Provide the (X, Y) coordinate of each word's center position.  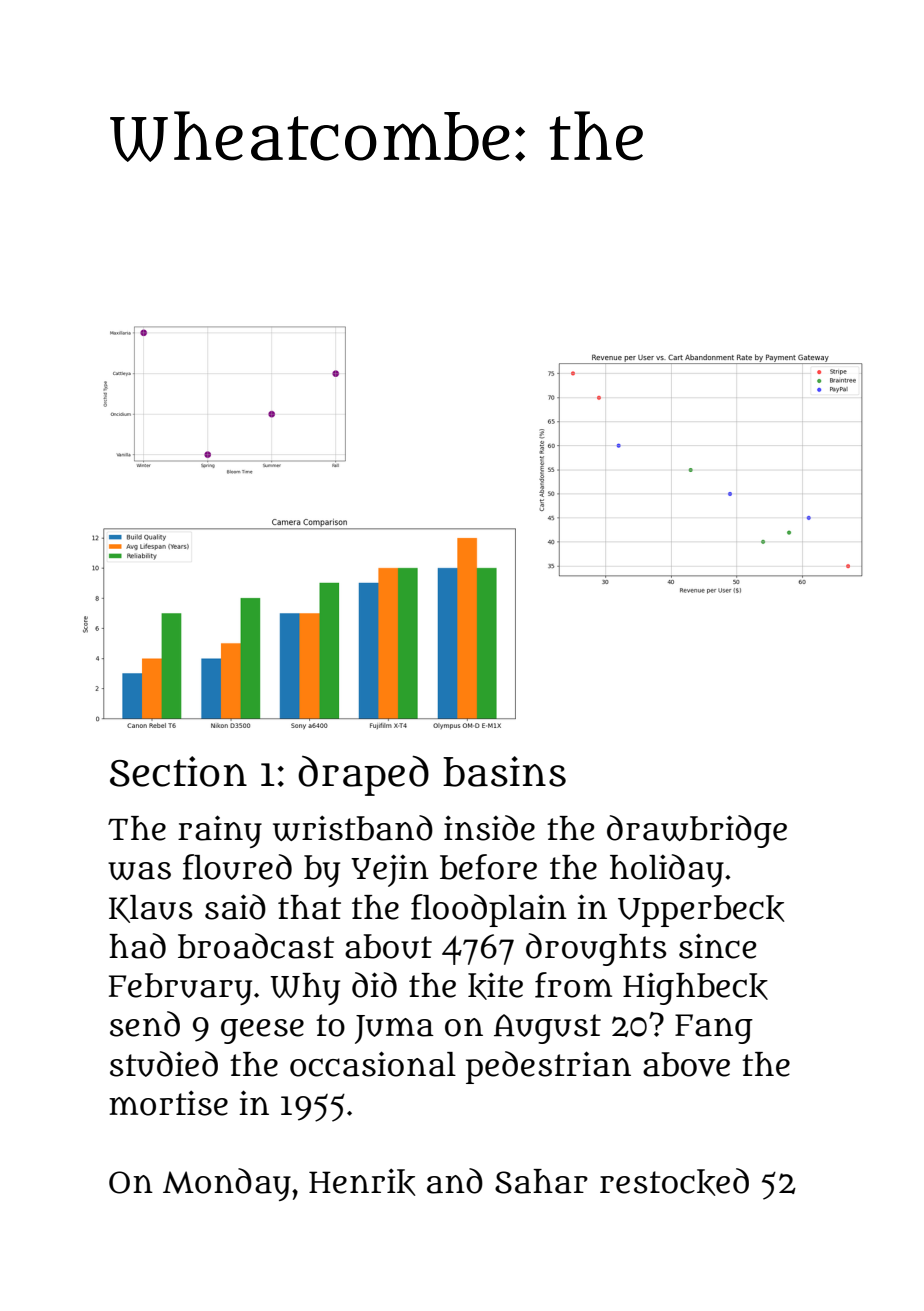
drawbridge (697, 831)
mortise (168, 1103)
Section (178, 771)
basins (504, 771)
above (686, 1064)
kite (495, 986)
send (145, 1024)
